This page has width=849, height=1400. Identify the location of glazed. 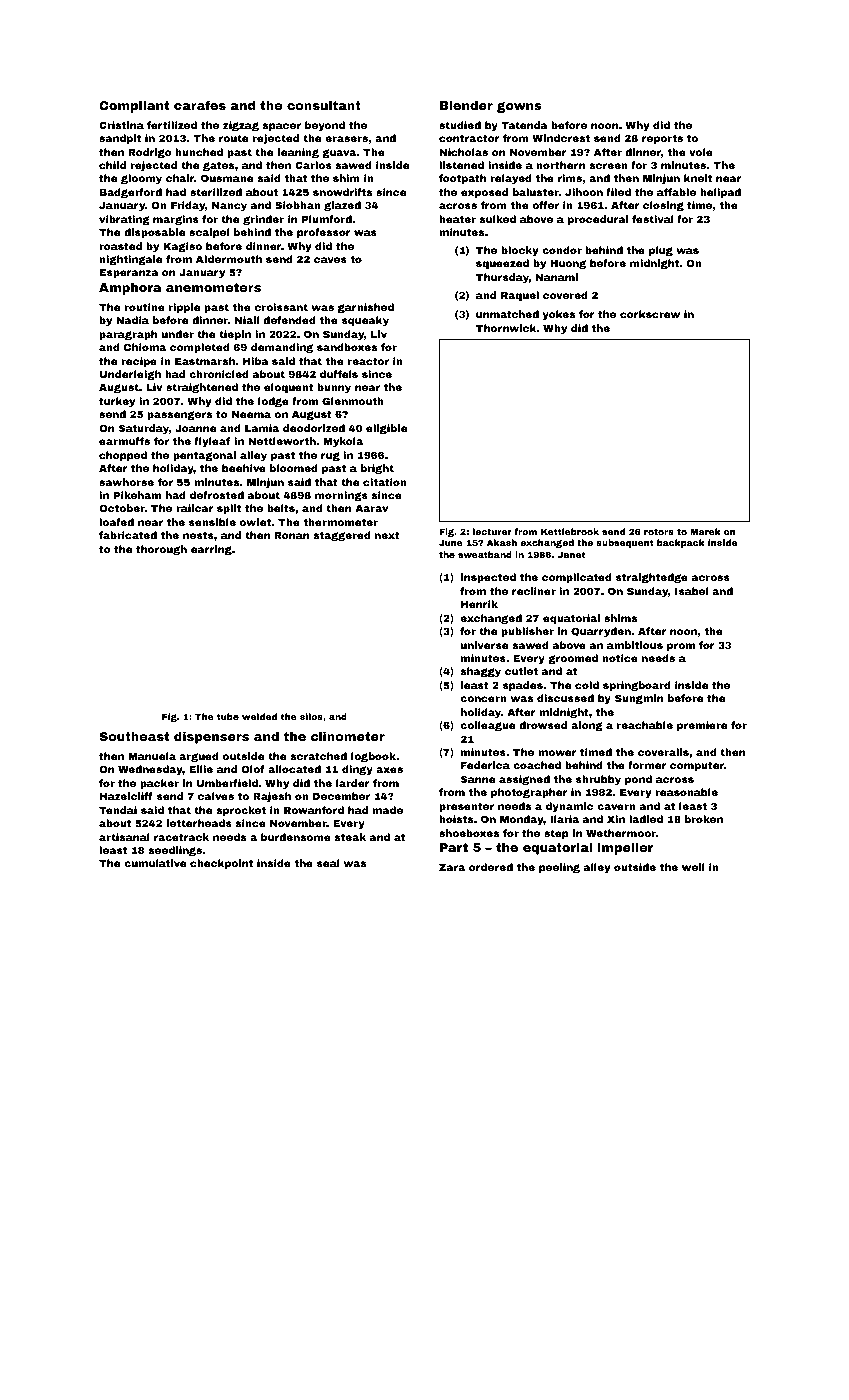
(342, 206).
